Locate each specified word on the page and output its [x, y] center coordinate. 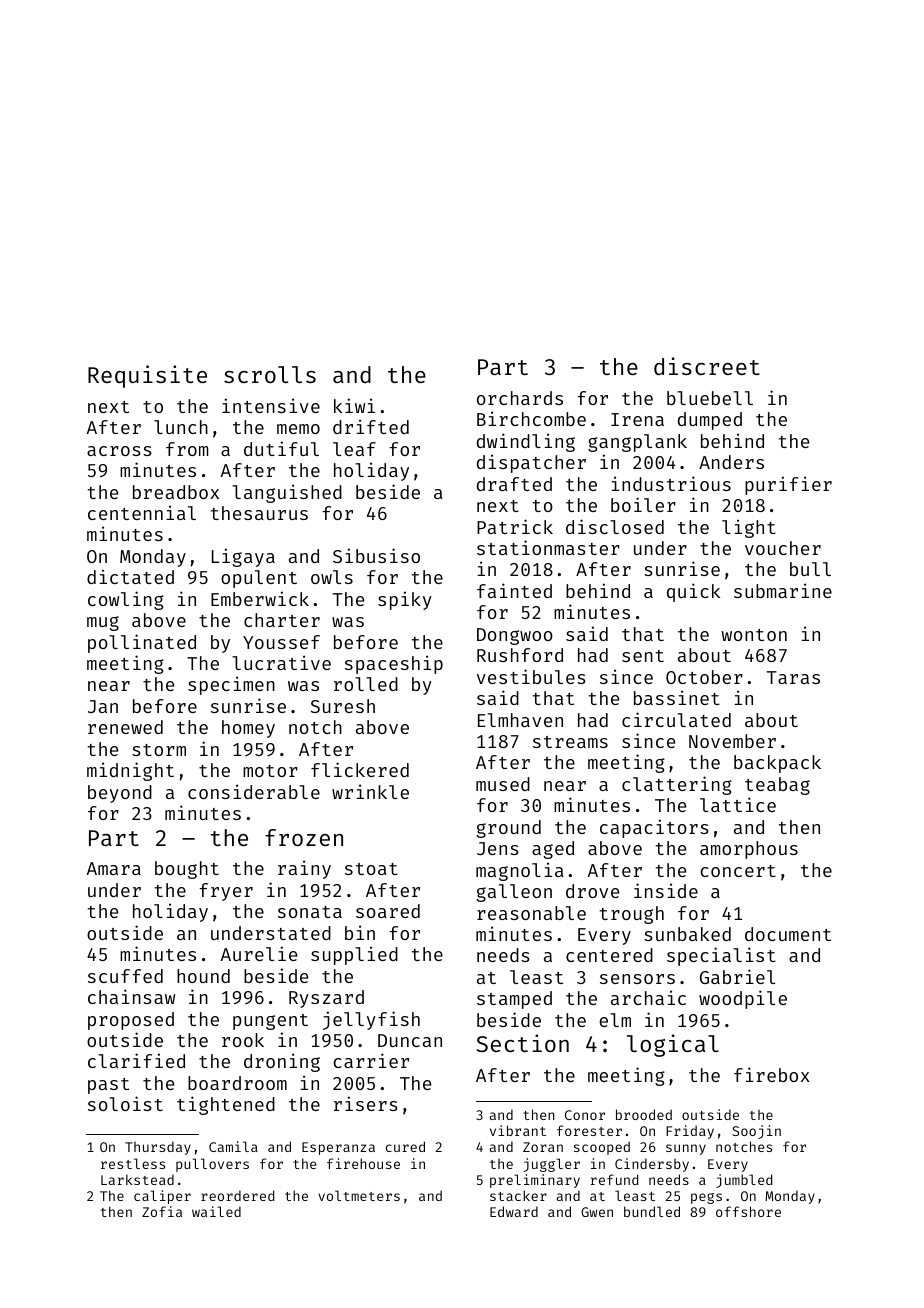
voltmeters [359, 1195]
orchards [520, 398]
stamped [514, 1000]
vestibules [531, 676]
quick [693, 592]
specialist [721, 956]
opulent [259, 579]
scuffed [125, 976]
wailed [216, 1211]
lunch [181, 427]
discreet [707, 366]
